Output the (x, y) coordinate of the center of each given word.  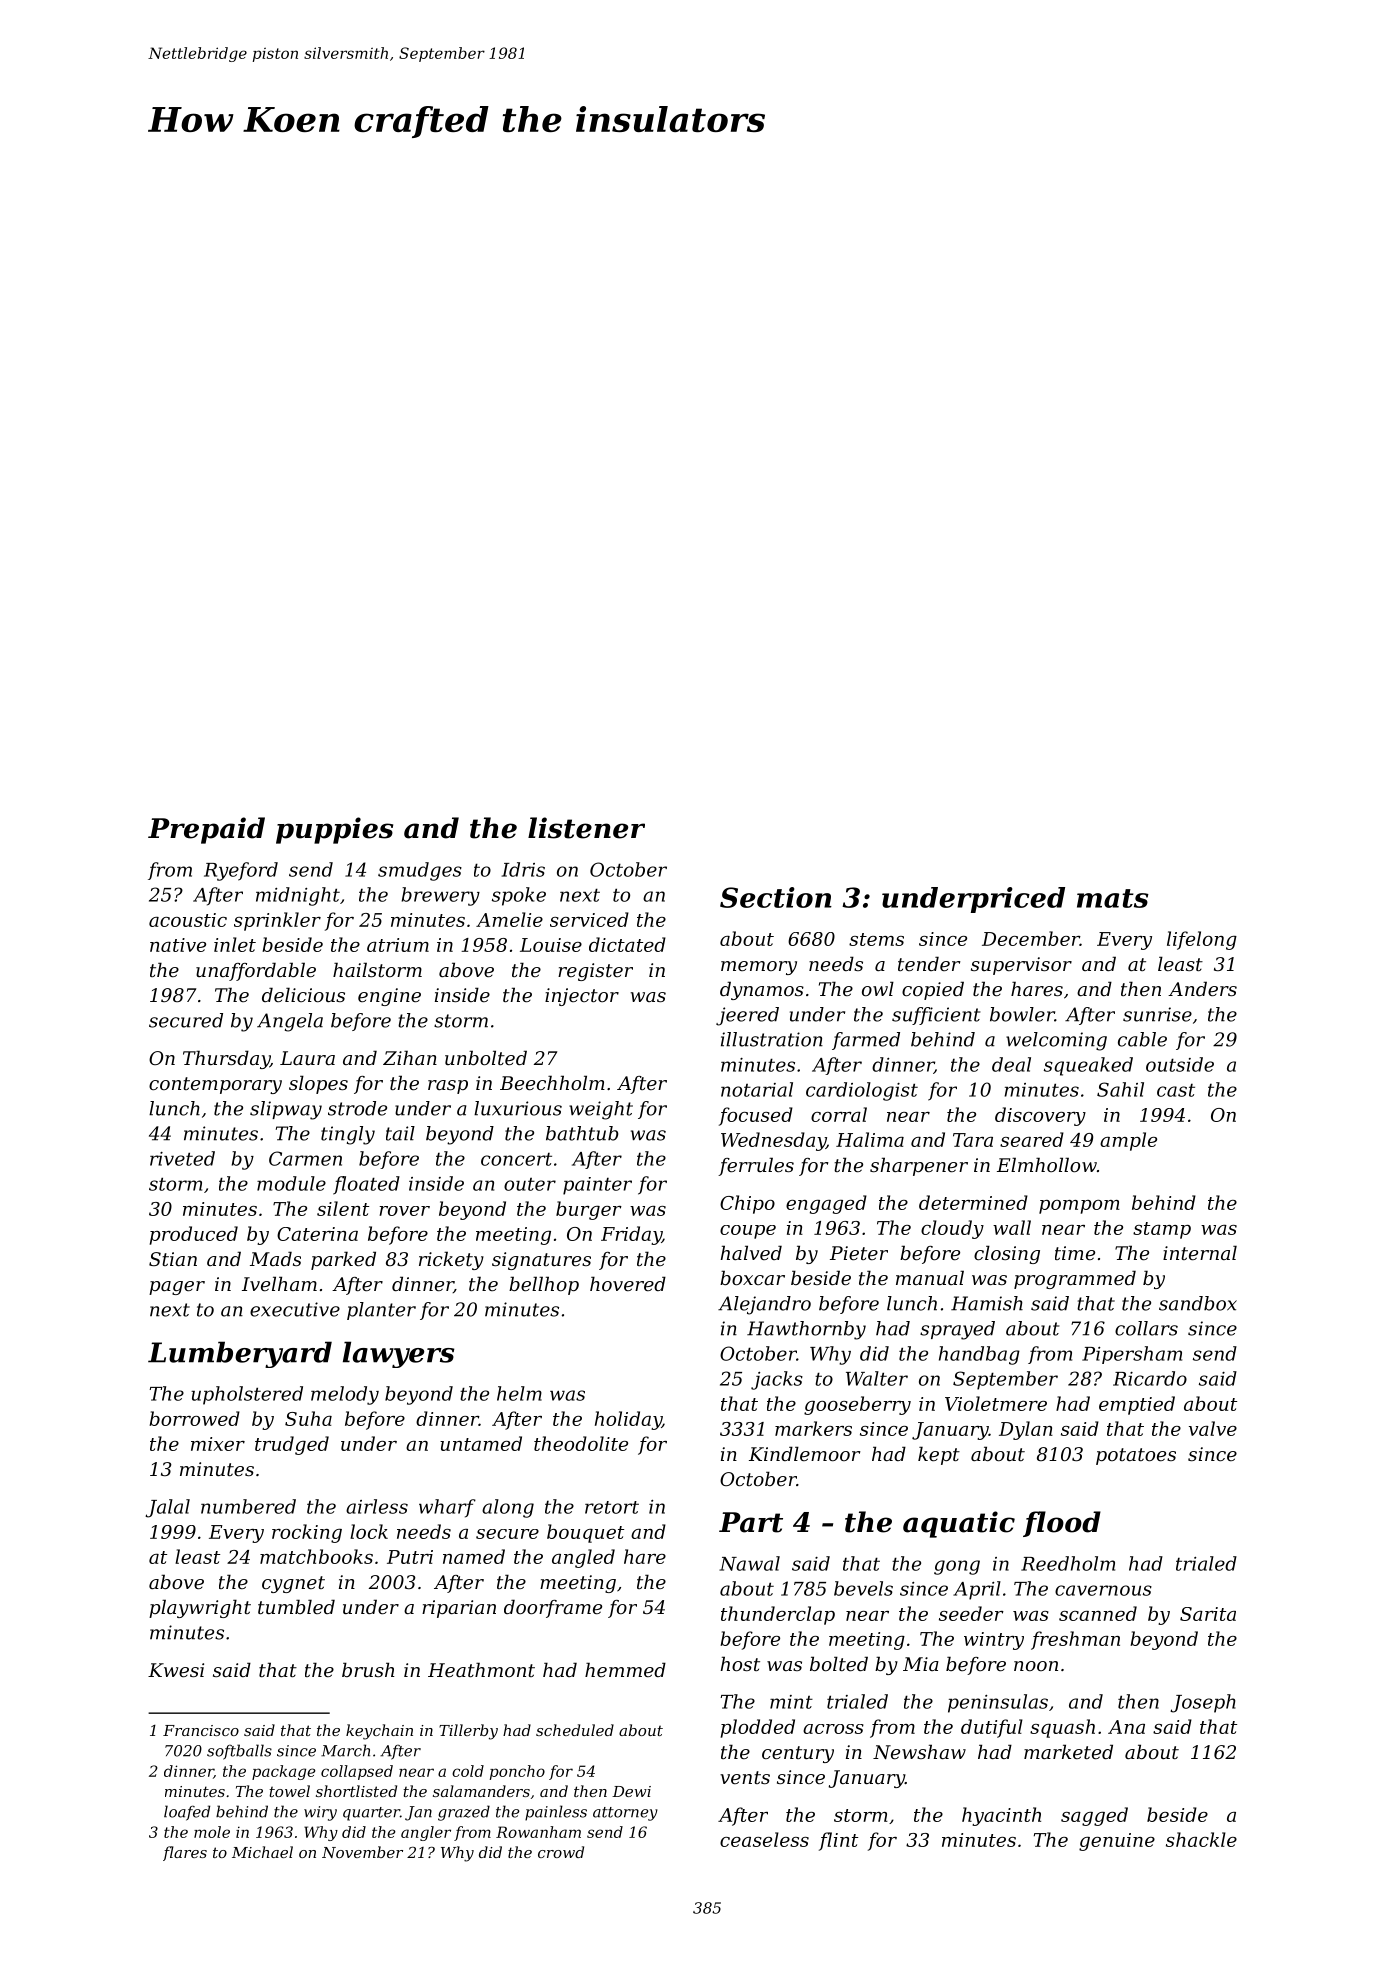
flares (185, 1853)
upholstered (247, 1395)
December (1031, 938)
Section (776, 897)
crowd (561, 1852)
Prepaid (206, 830)
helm (519, 1393)
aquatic (959, 1524)
